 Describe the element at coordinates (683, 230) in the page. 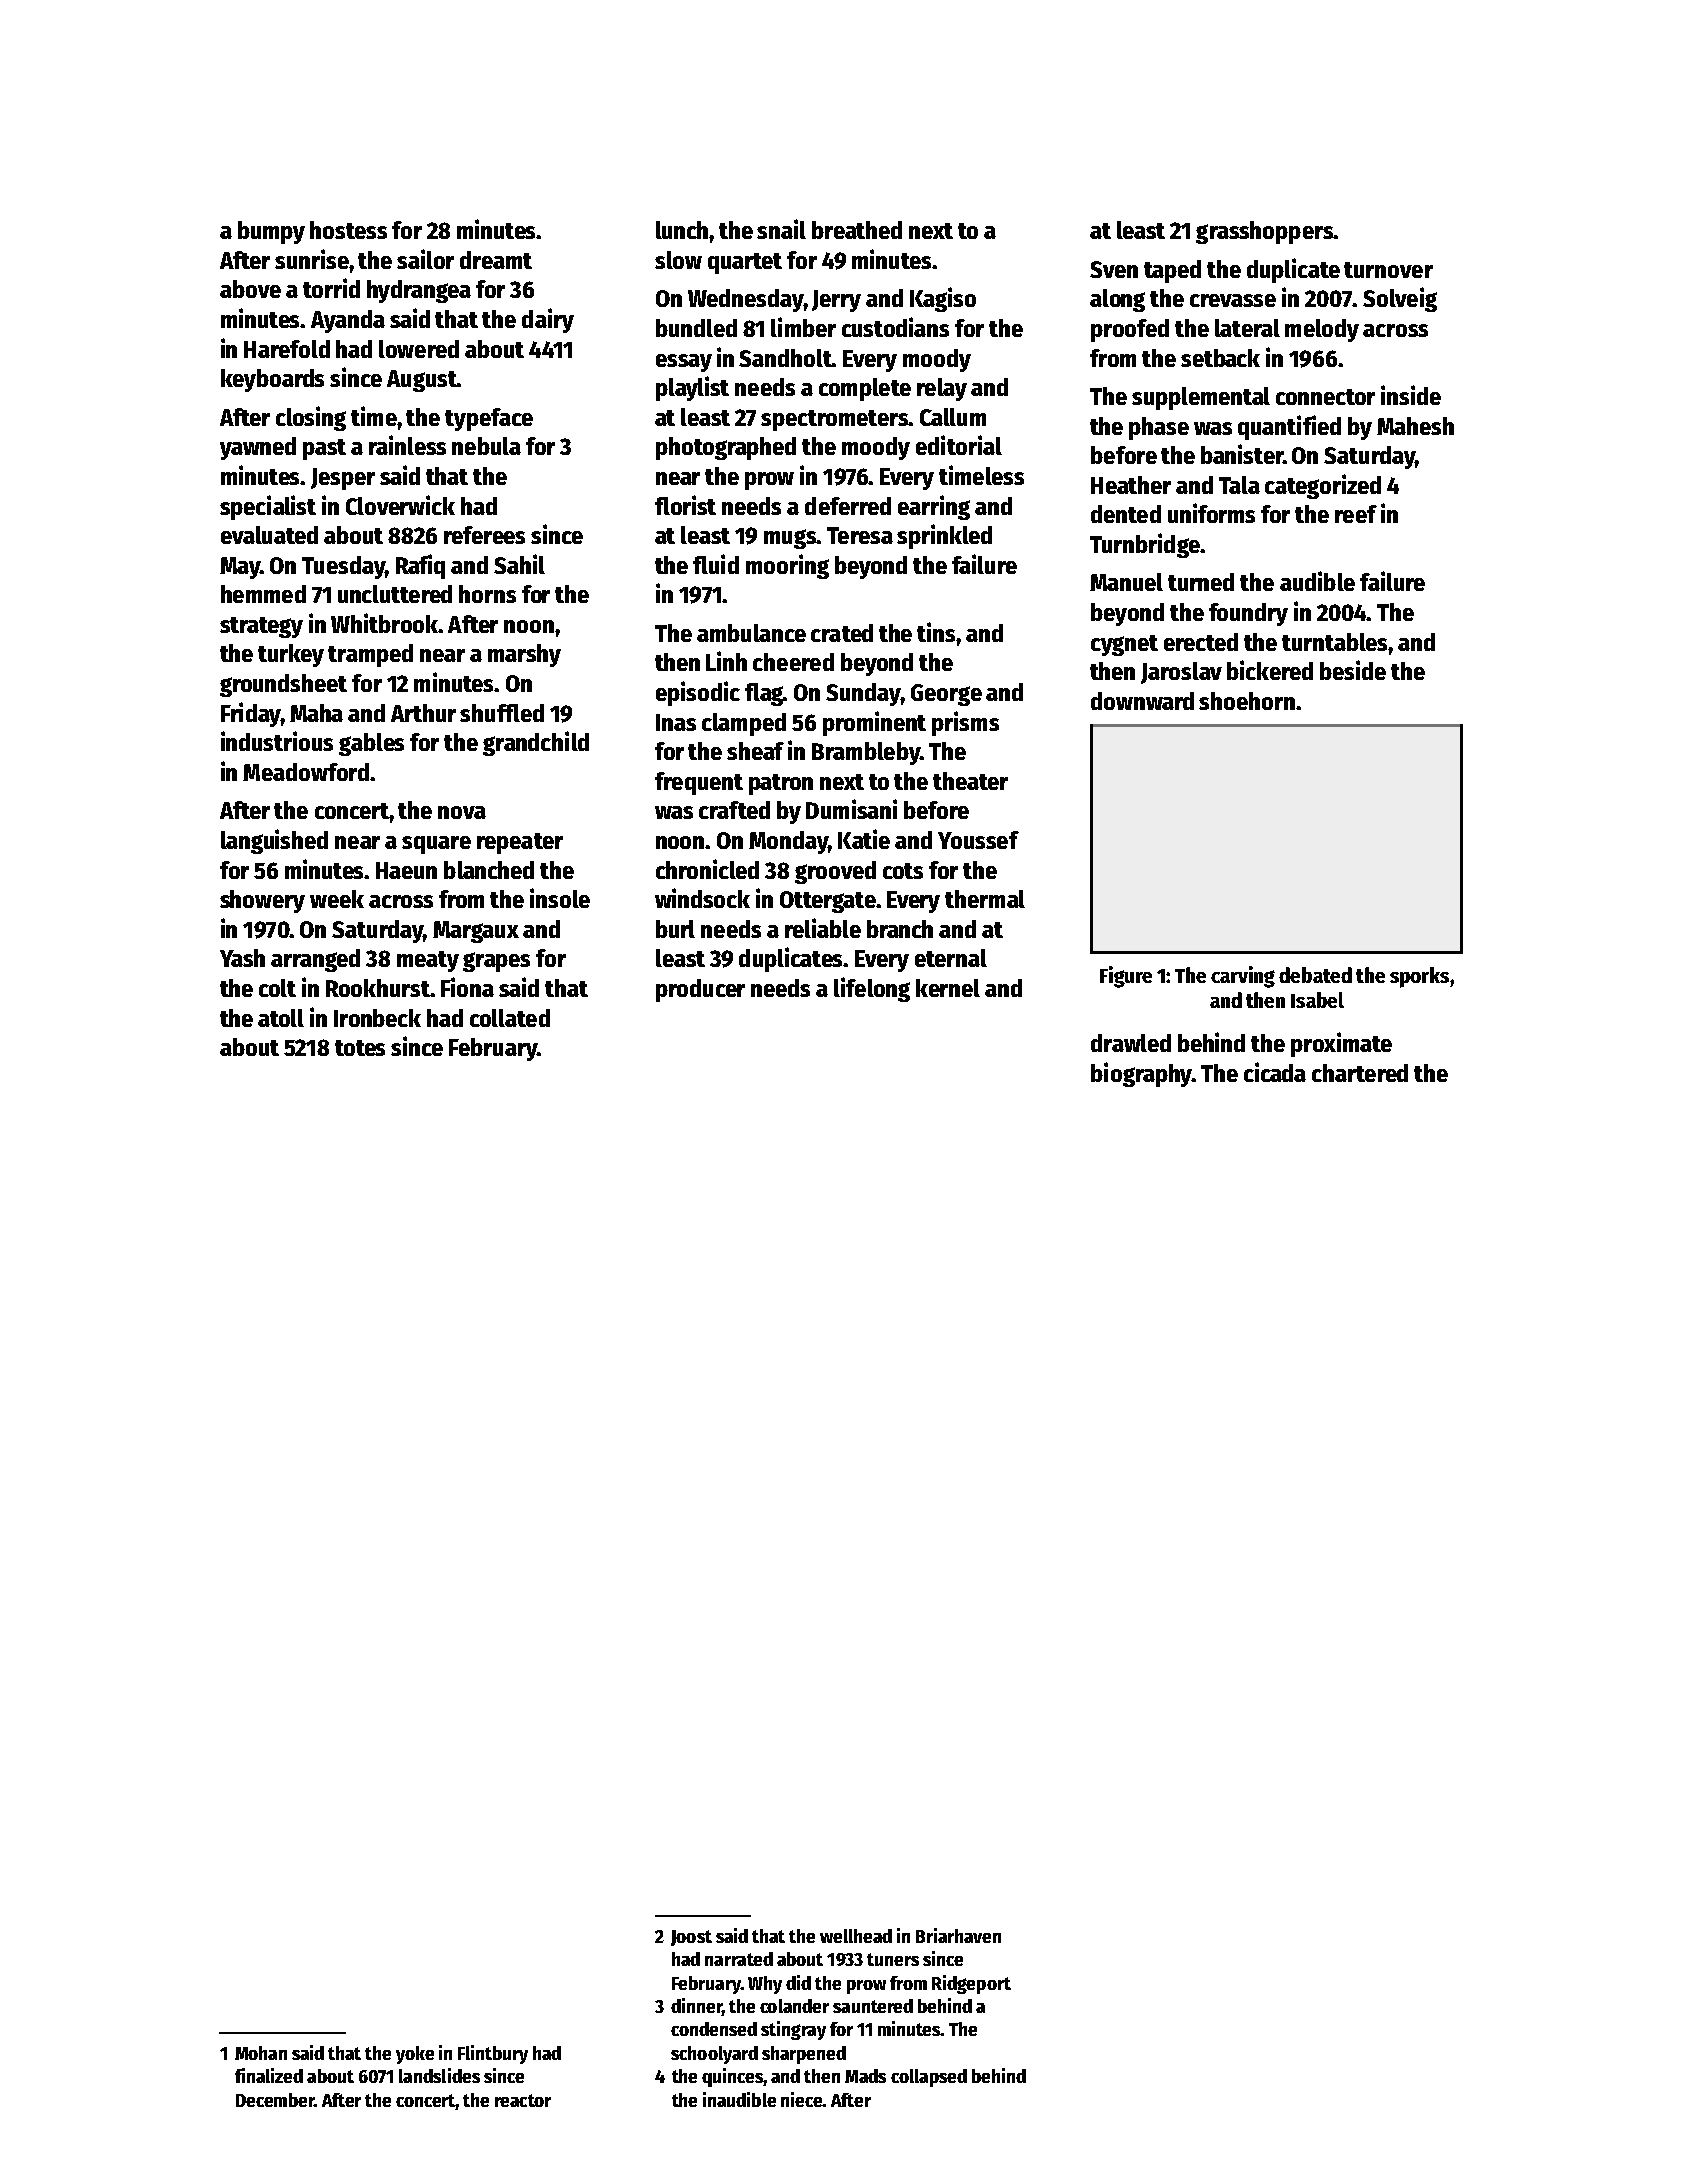

I see `lunch` at that location.
